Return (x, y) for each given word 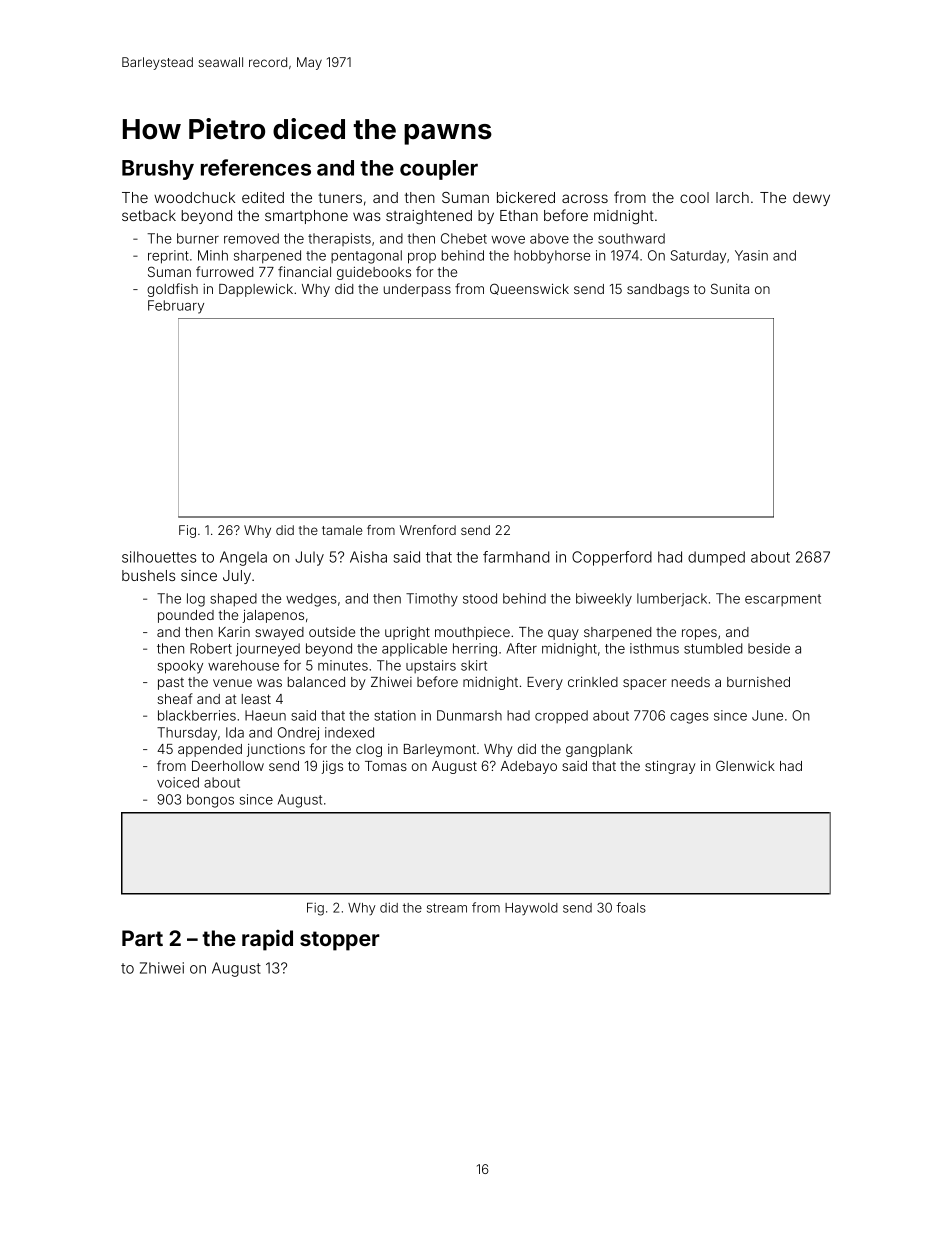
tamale (342, 530)
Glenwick (745, 765)
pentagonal (366, 257)
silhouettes (159, 557)
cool (694, 197)
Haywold (531, 909)
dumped (716, 558)
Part (142, 938)
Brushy (158, 170)
